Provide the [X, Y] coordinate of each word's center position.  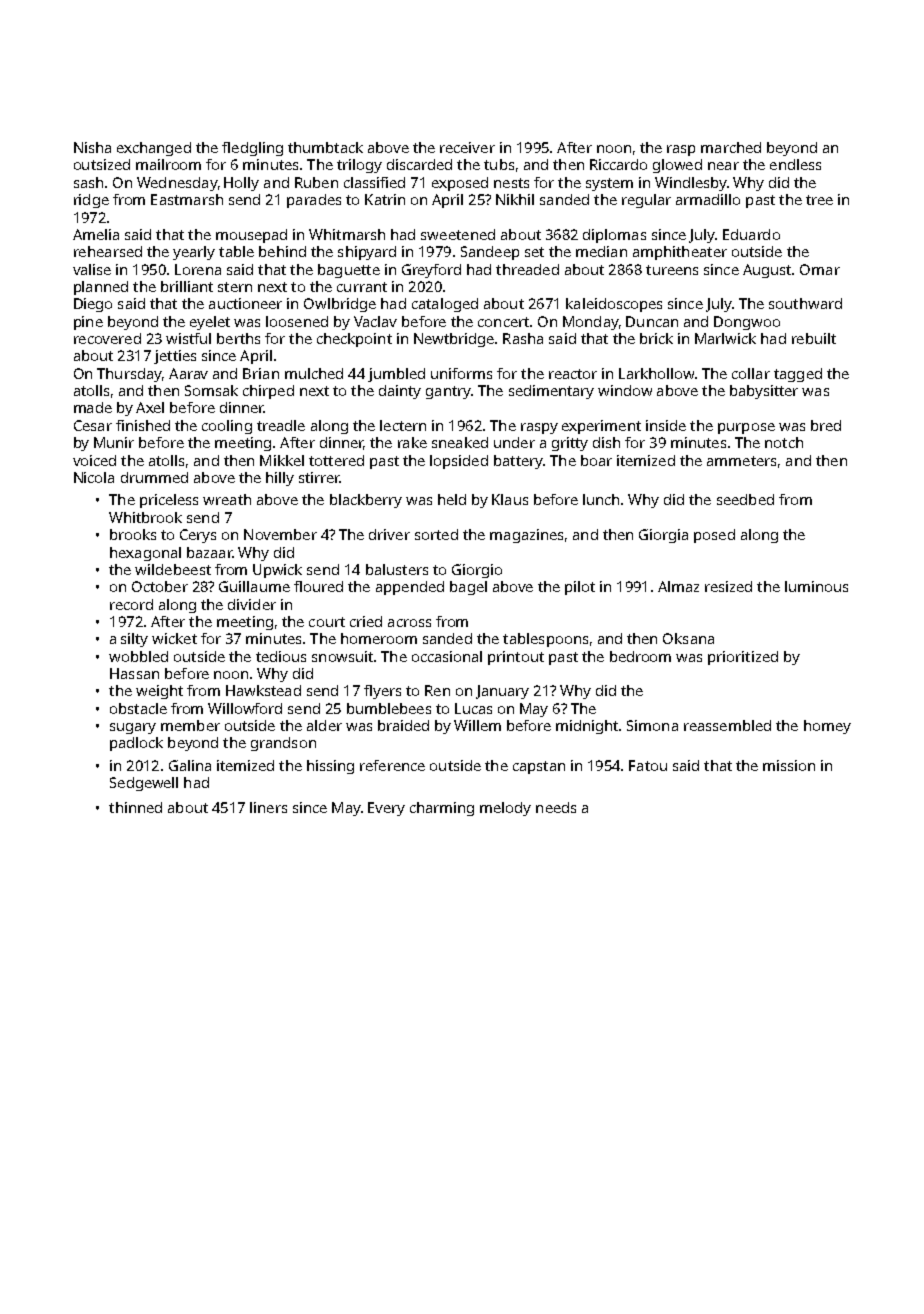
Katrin [385, 199]
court [327, 622]
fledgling [252, 149]
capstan [539, 767]
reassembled [727, 725]
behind [282, 251]
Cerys [198, 536]
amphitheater [680, 253]
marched [731, 147]
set [534, 252]
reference [392, 765]
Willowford [245, 708]
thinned [135, 807]
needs [556, 807]
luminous [816, 586]
